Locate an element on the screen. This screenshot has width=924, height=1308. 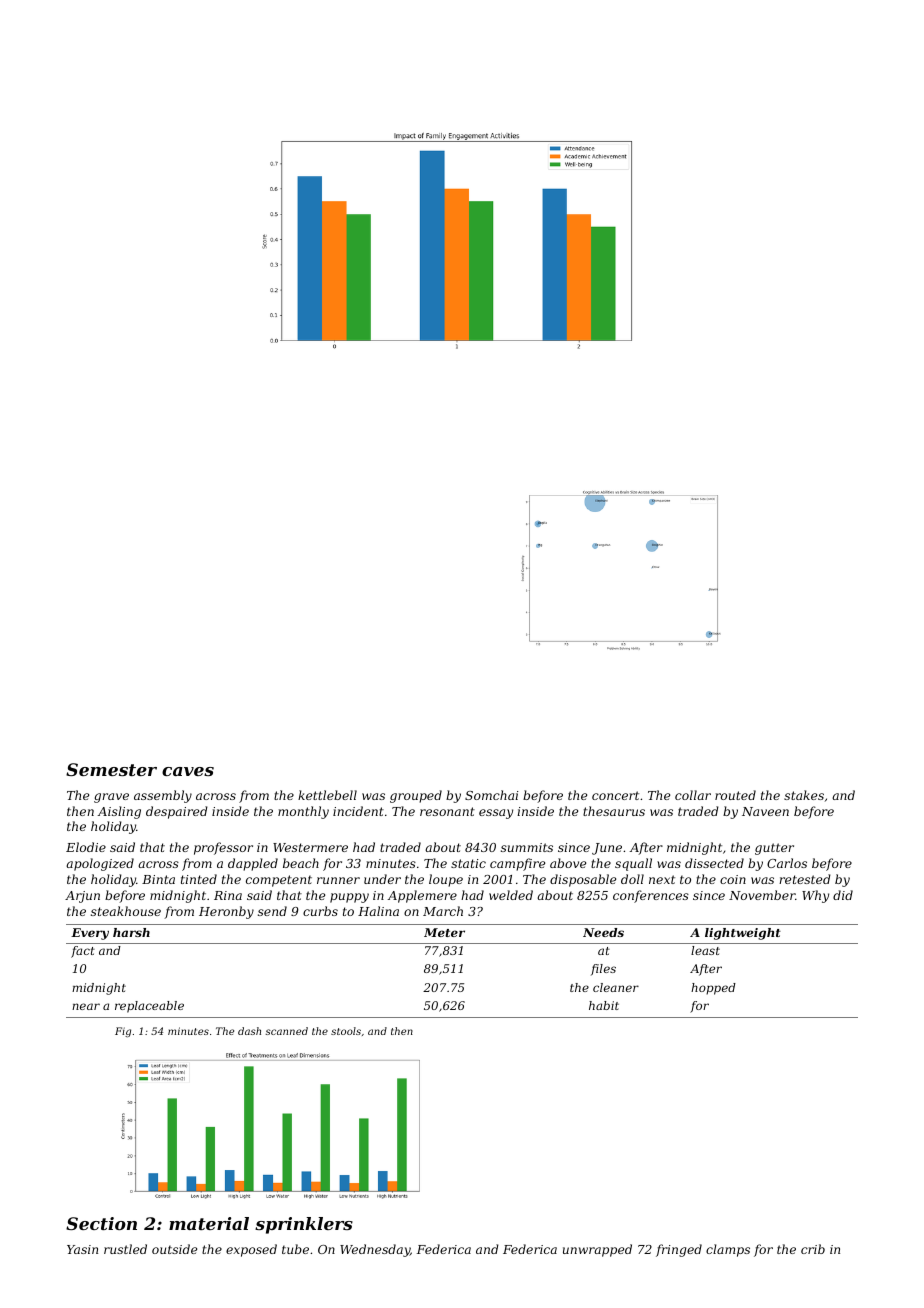
dash is located at coordinates (249, 1031).
